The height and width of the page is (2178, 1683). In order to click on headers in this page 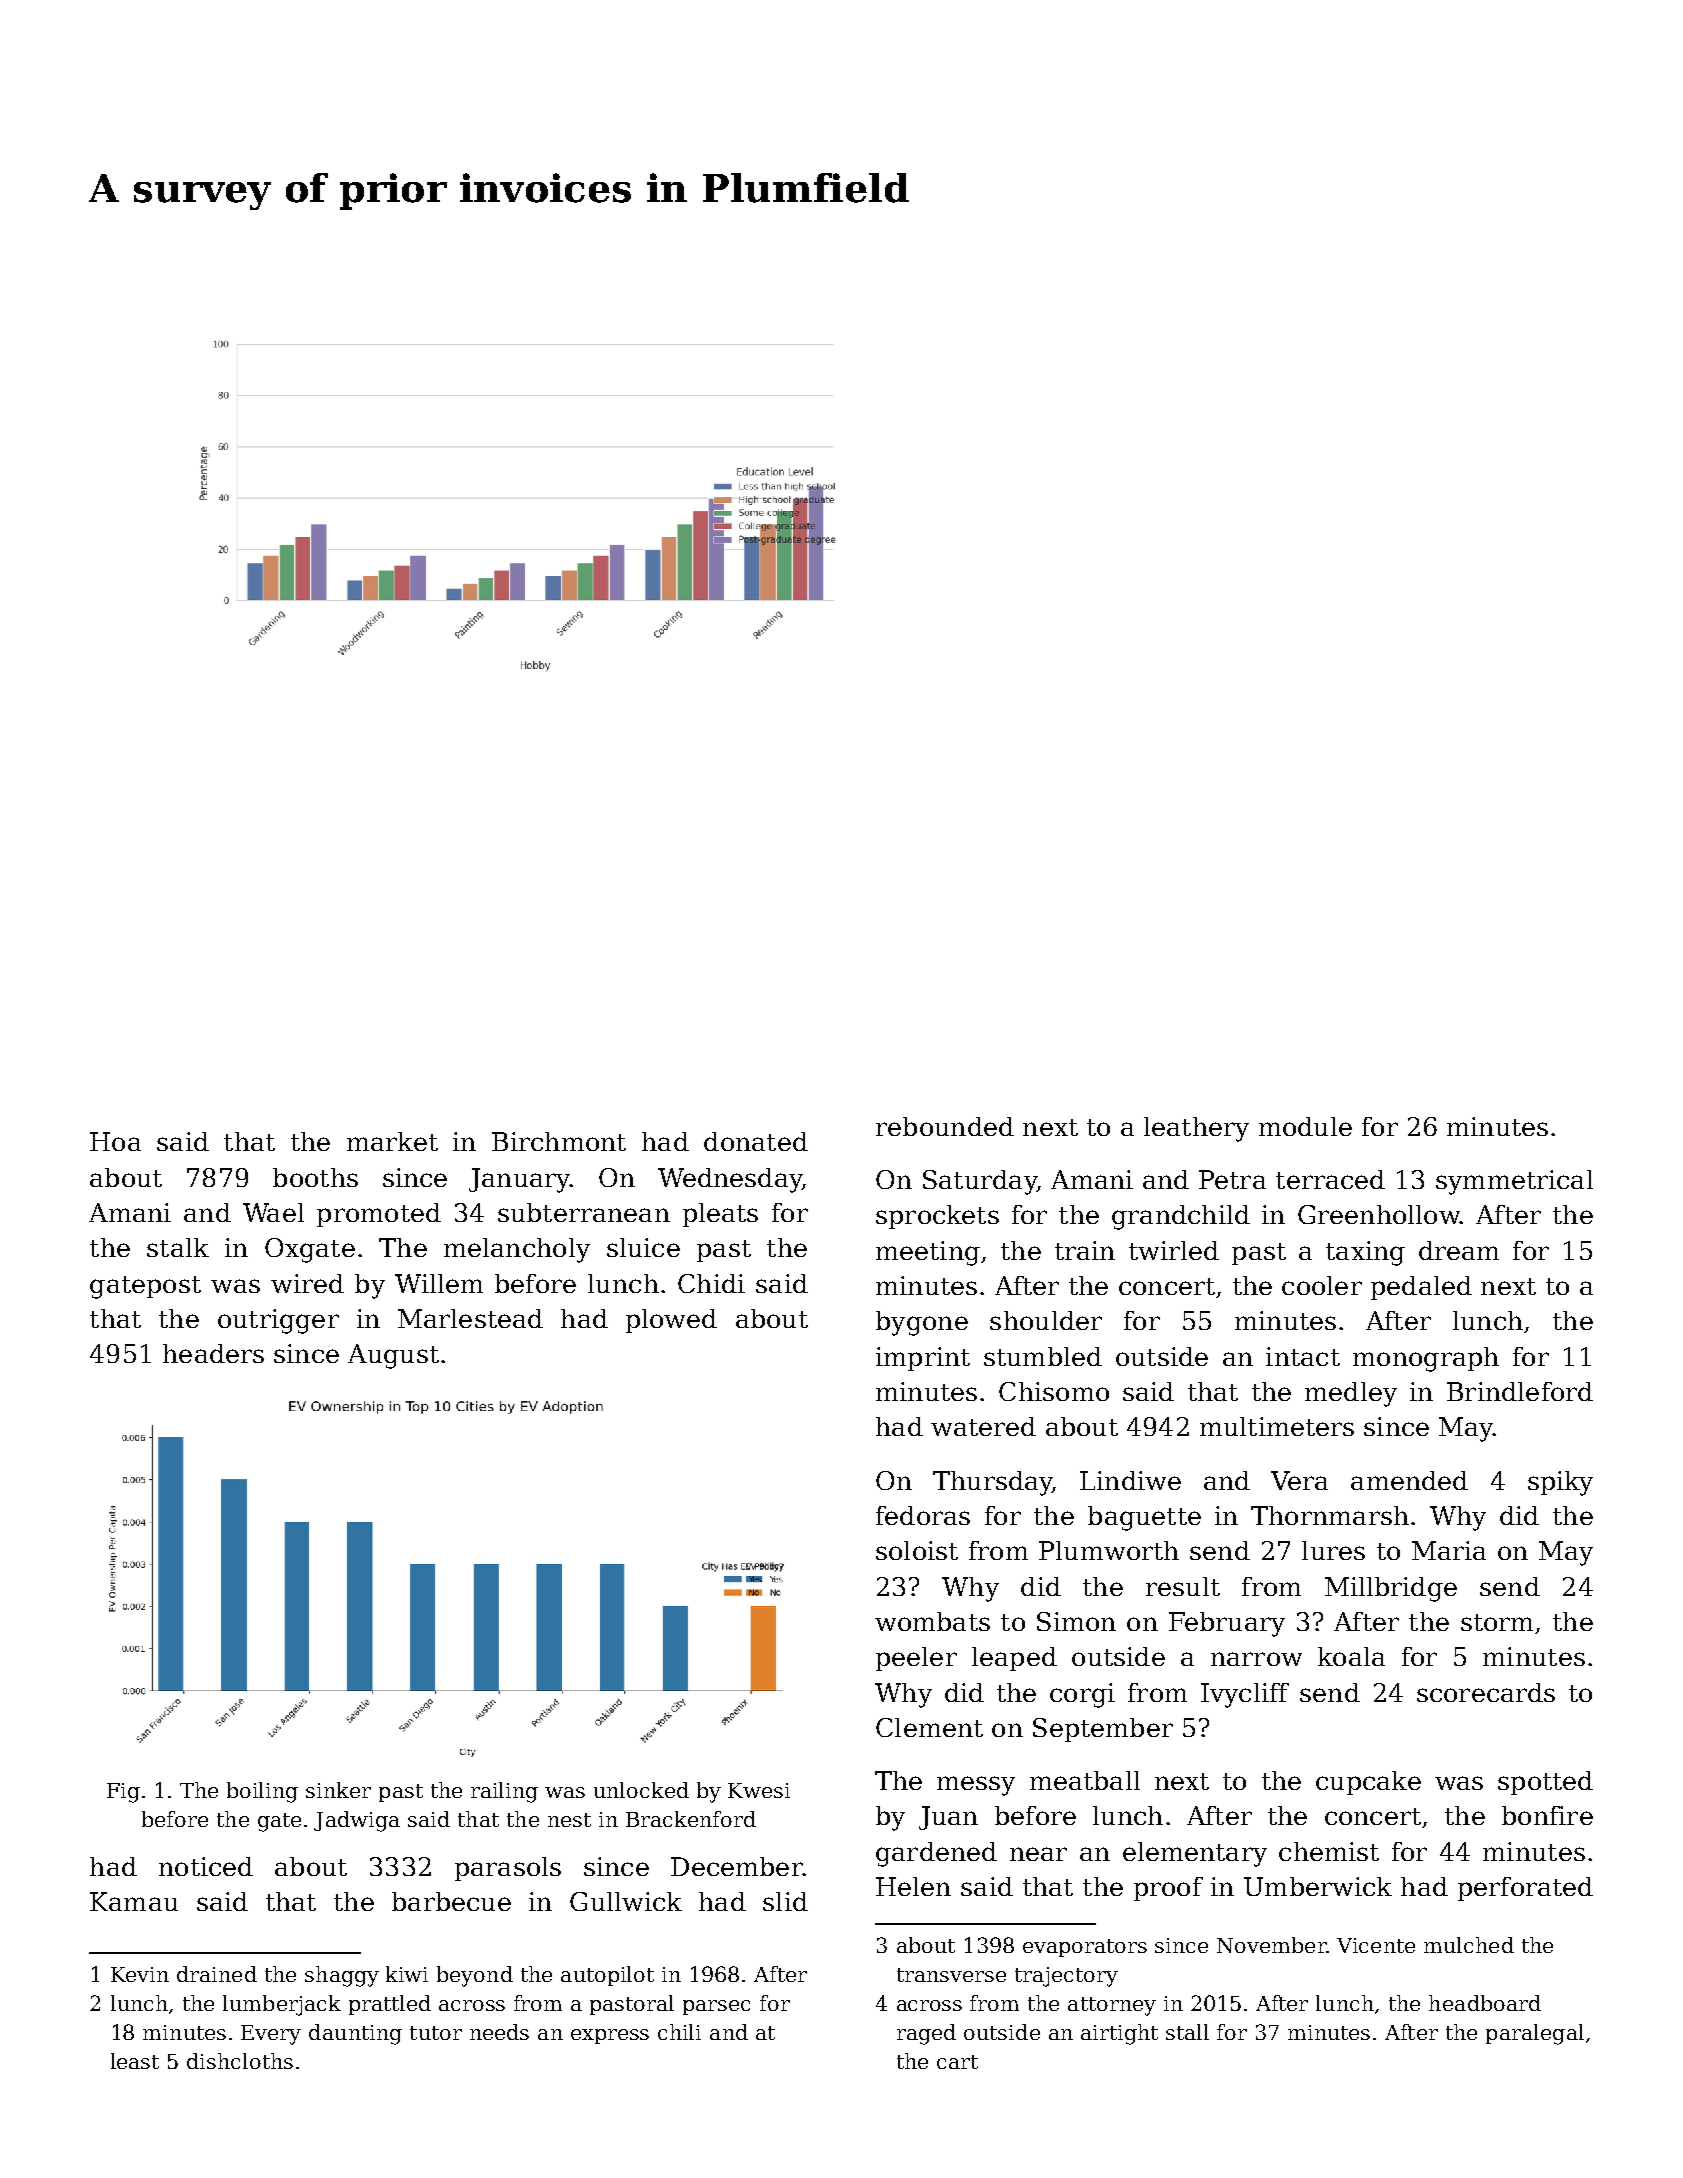, I will do `click(213, 1353)`.
